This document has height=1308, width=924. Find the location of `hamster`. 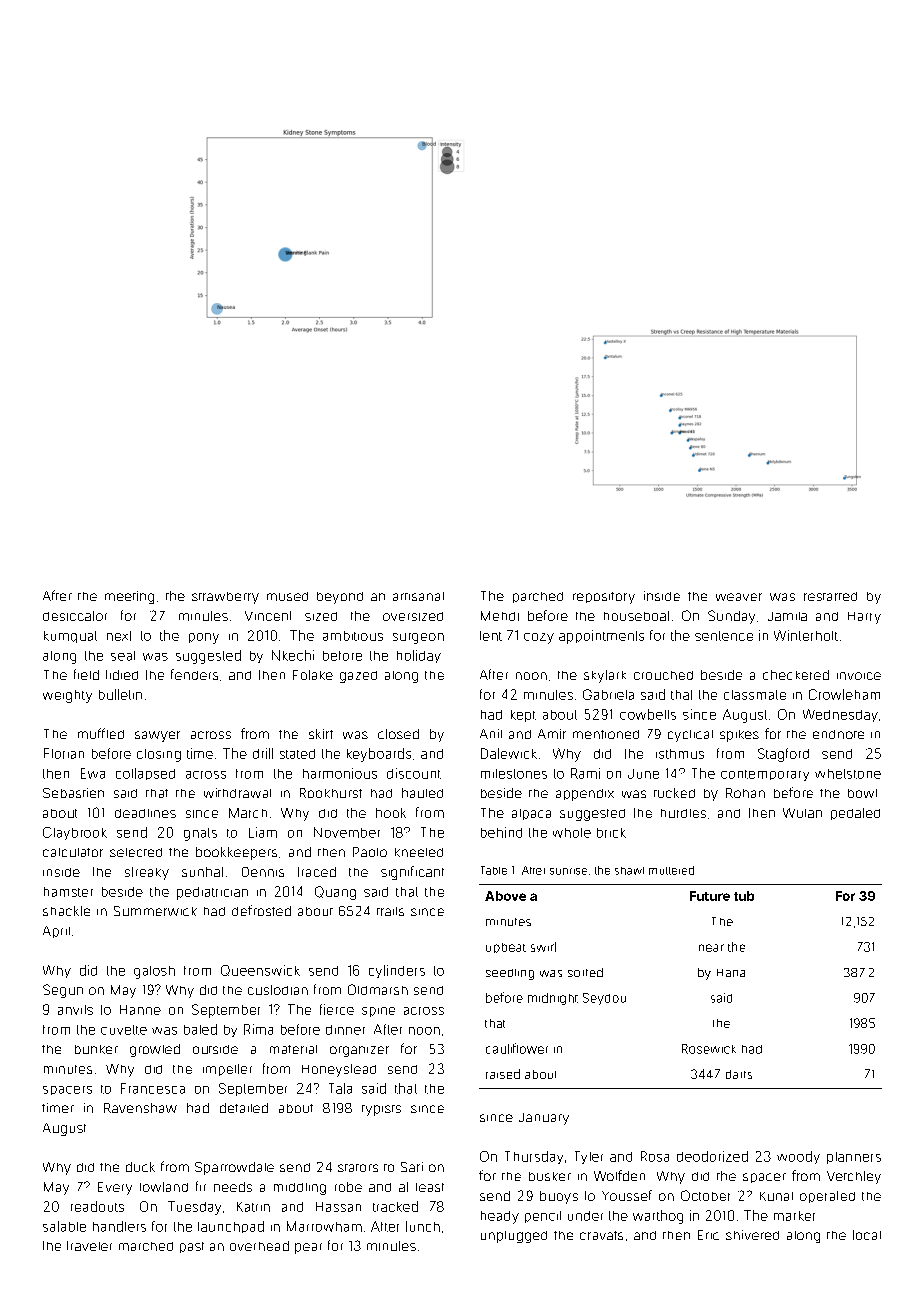

hamster is located at coordinates (68, 892).
